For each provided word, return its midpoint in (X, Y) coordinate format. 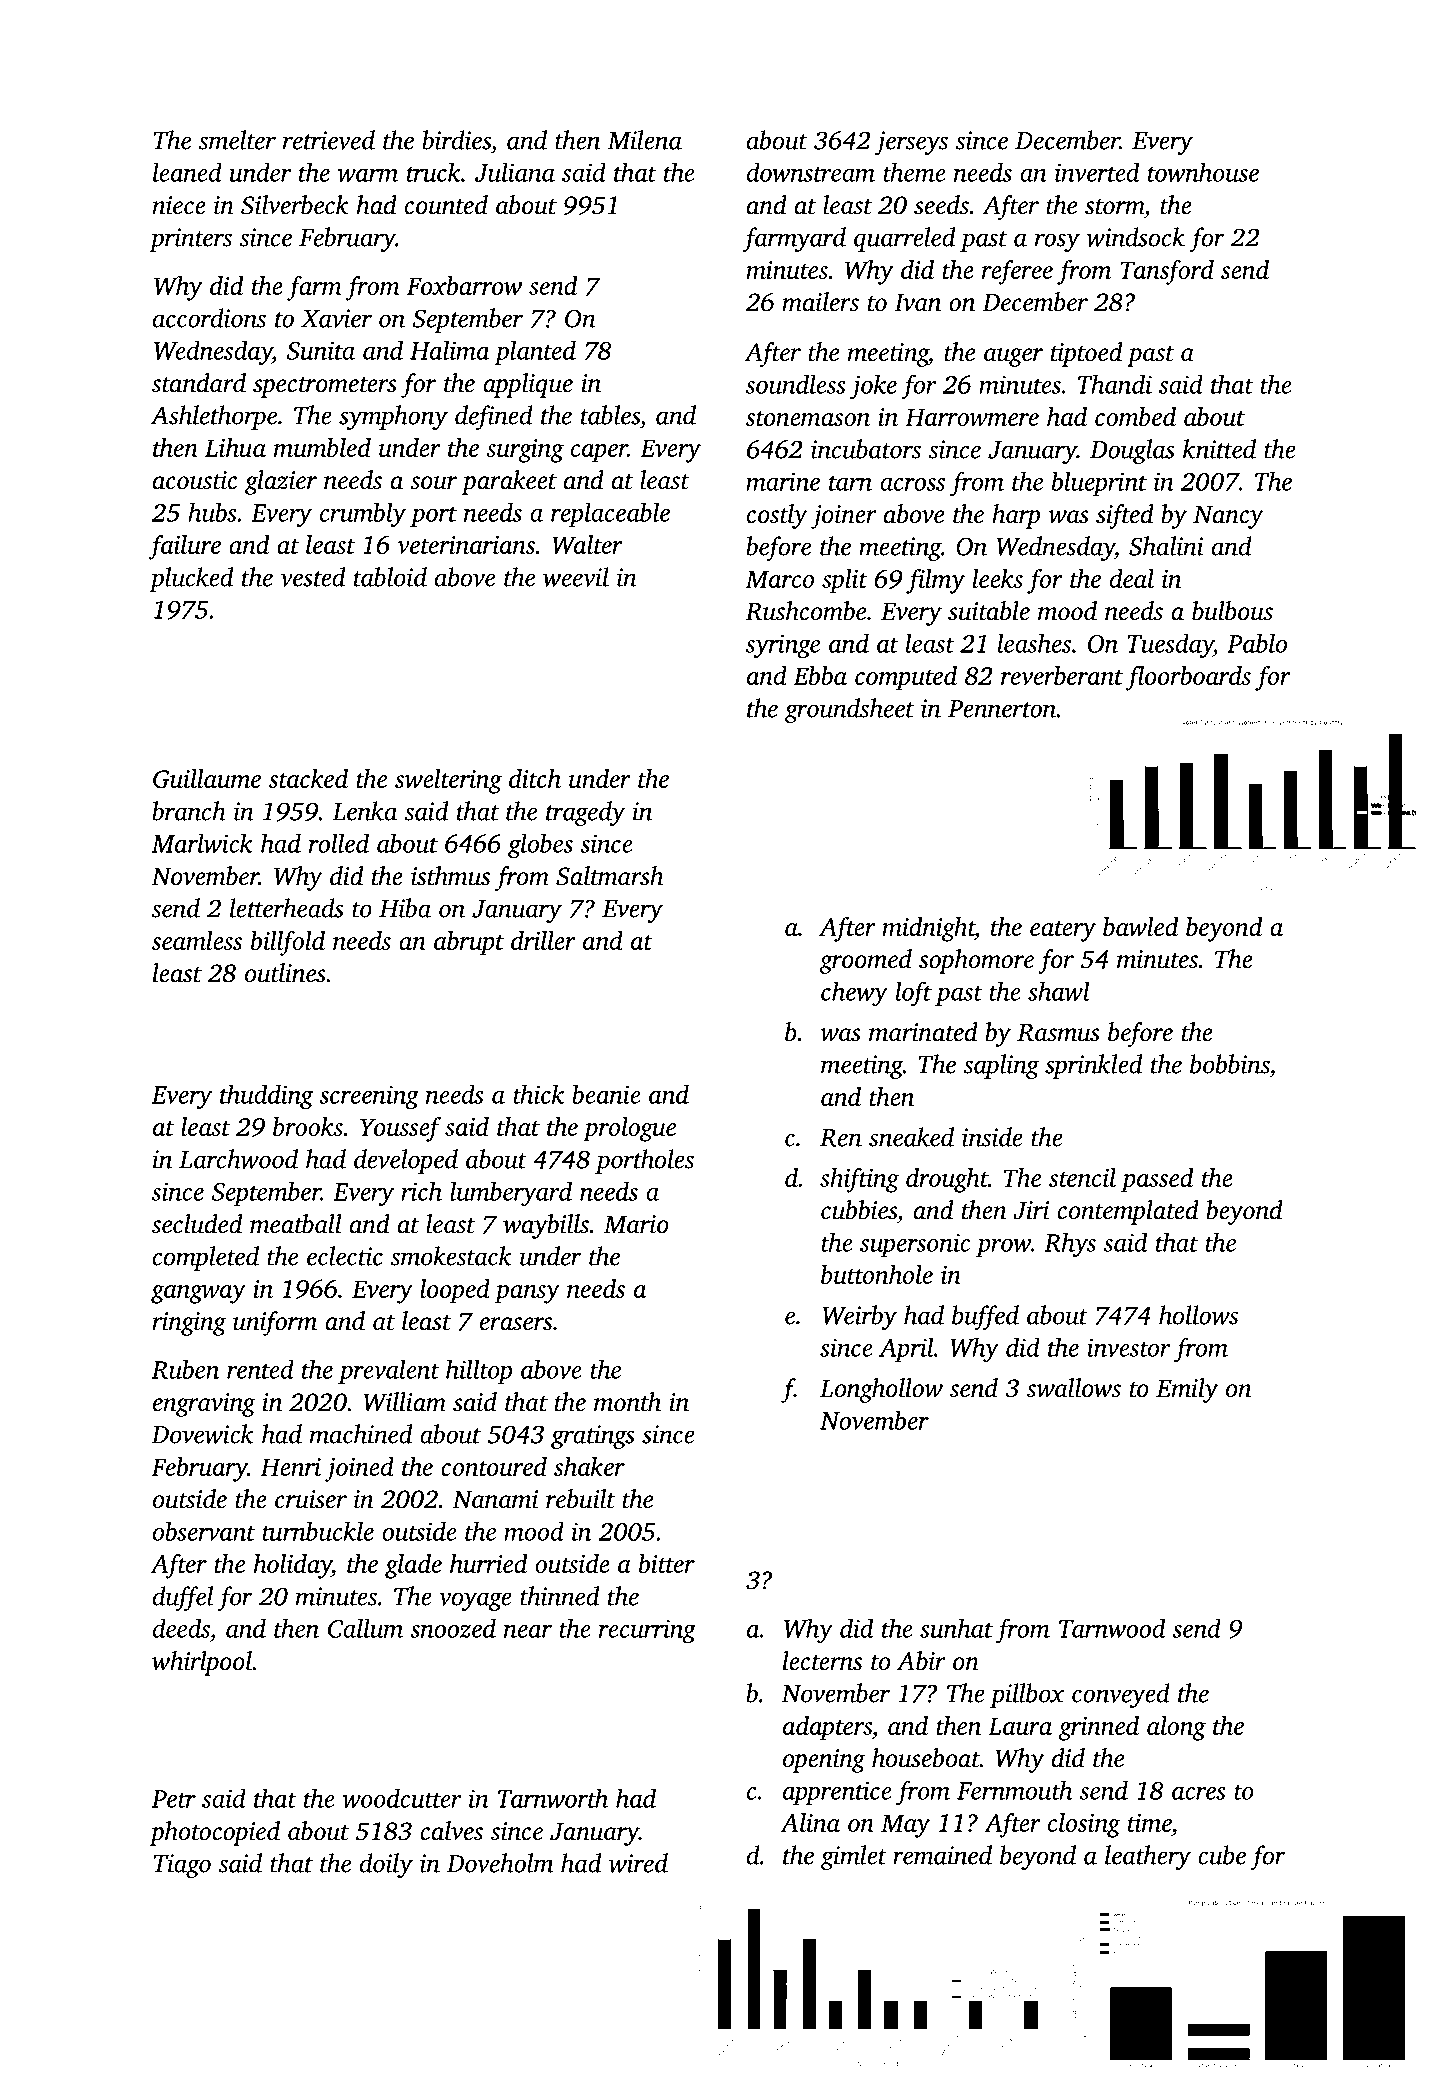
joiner (844, 517)
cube (1222, 1855)
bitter (667, 1563)
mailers (820, 302)
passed (1157, 1180)
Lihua (235, 447)
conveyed (1121, 1695)
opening (824, 1761)
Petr (173, 1799)
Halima (450, 350)
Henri (290, 1467)
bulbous (1232, 611)
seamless (197, 940)
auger (1013, 357)
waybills (546, 1226)
